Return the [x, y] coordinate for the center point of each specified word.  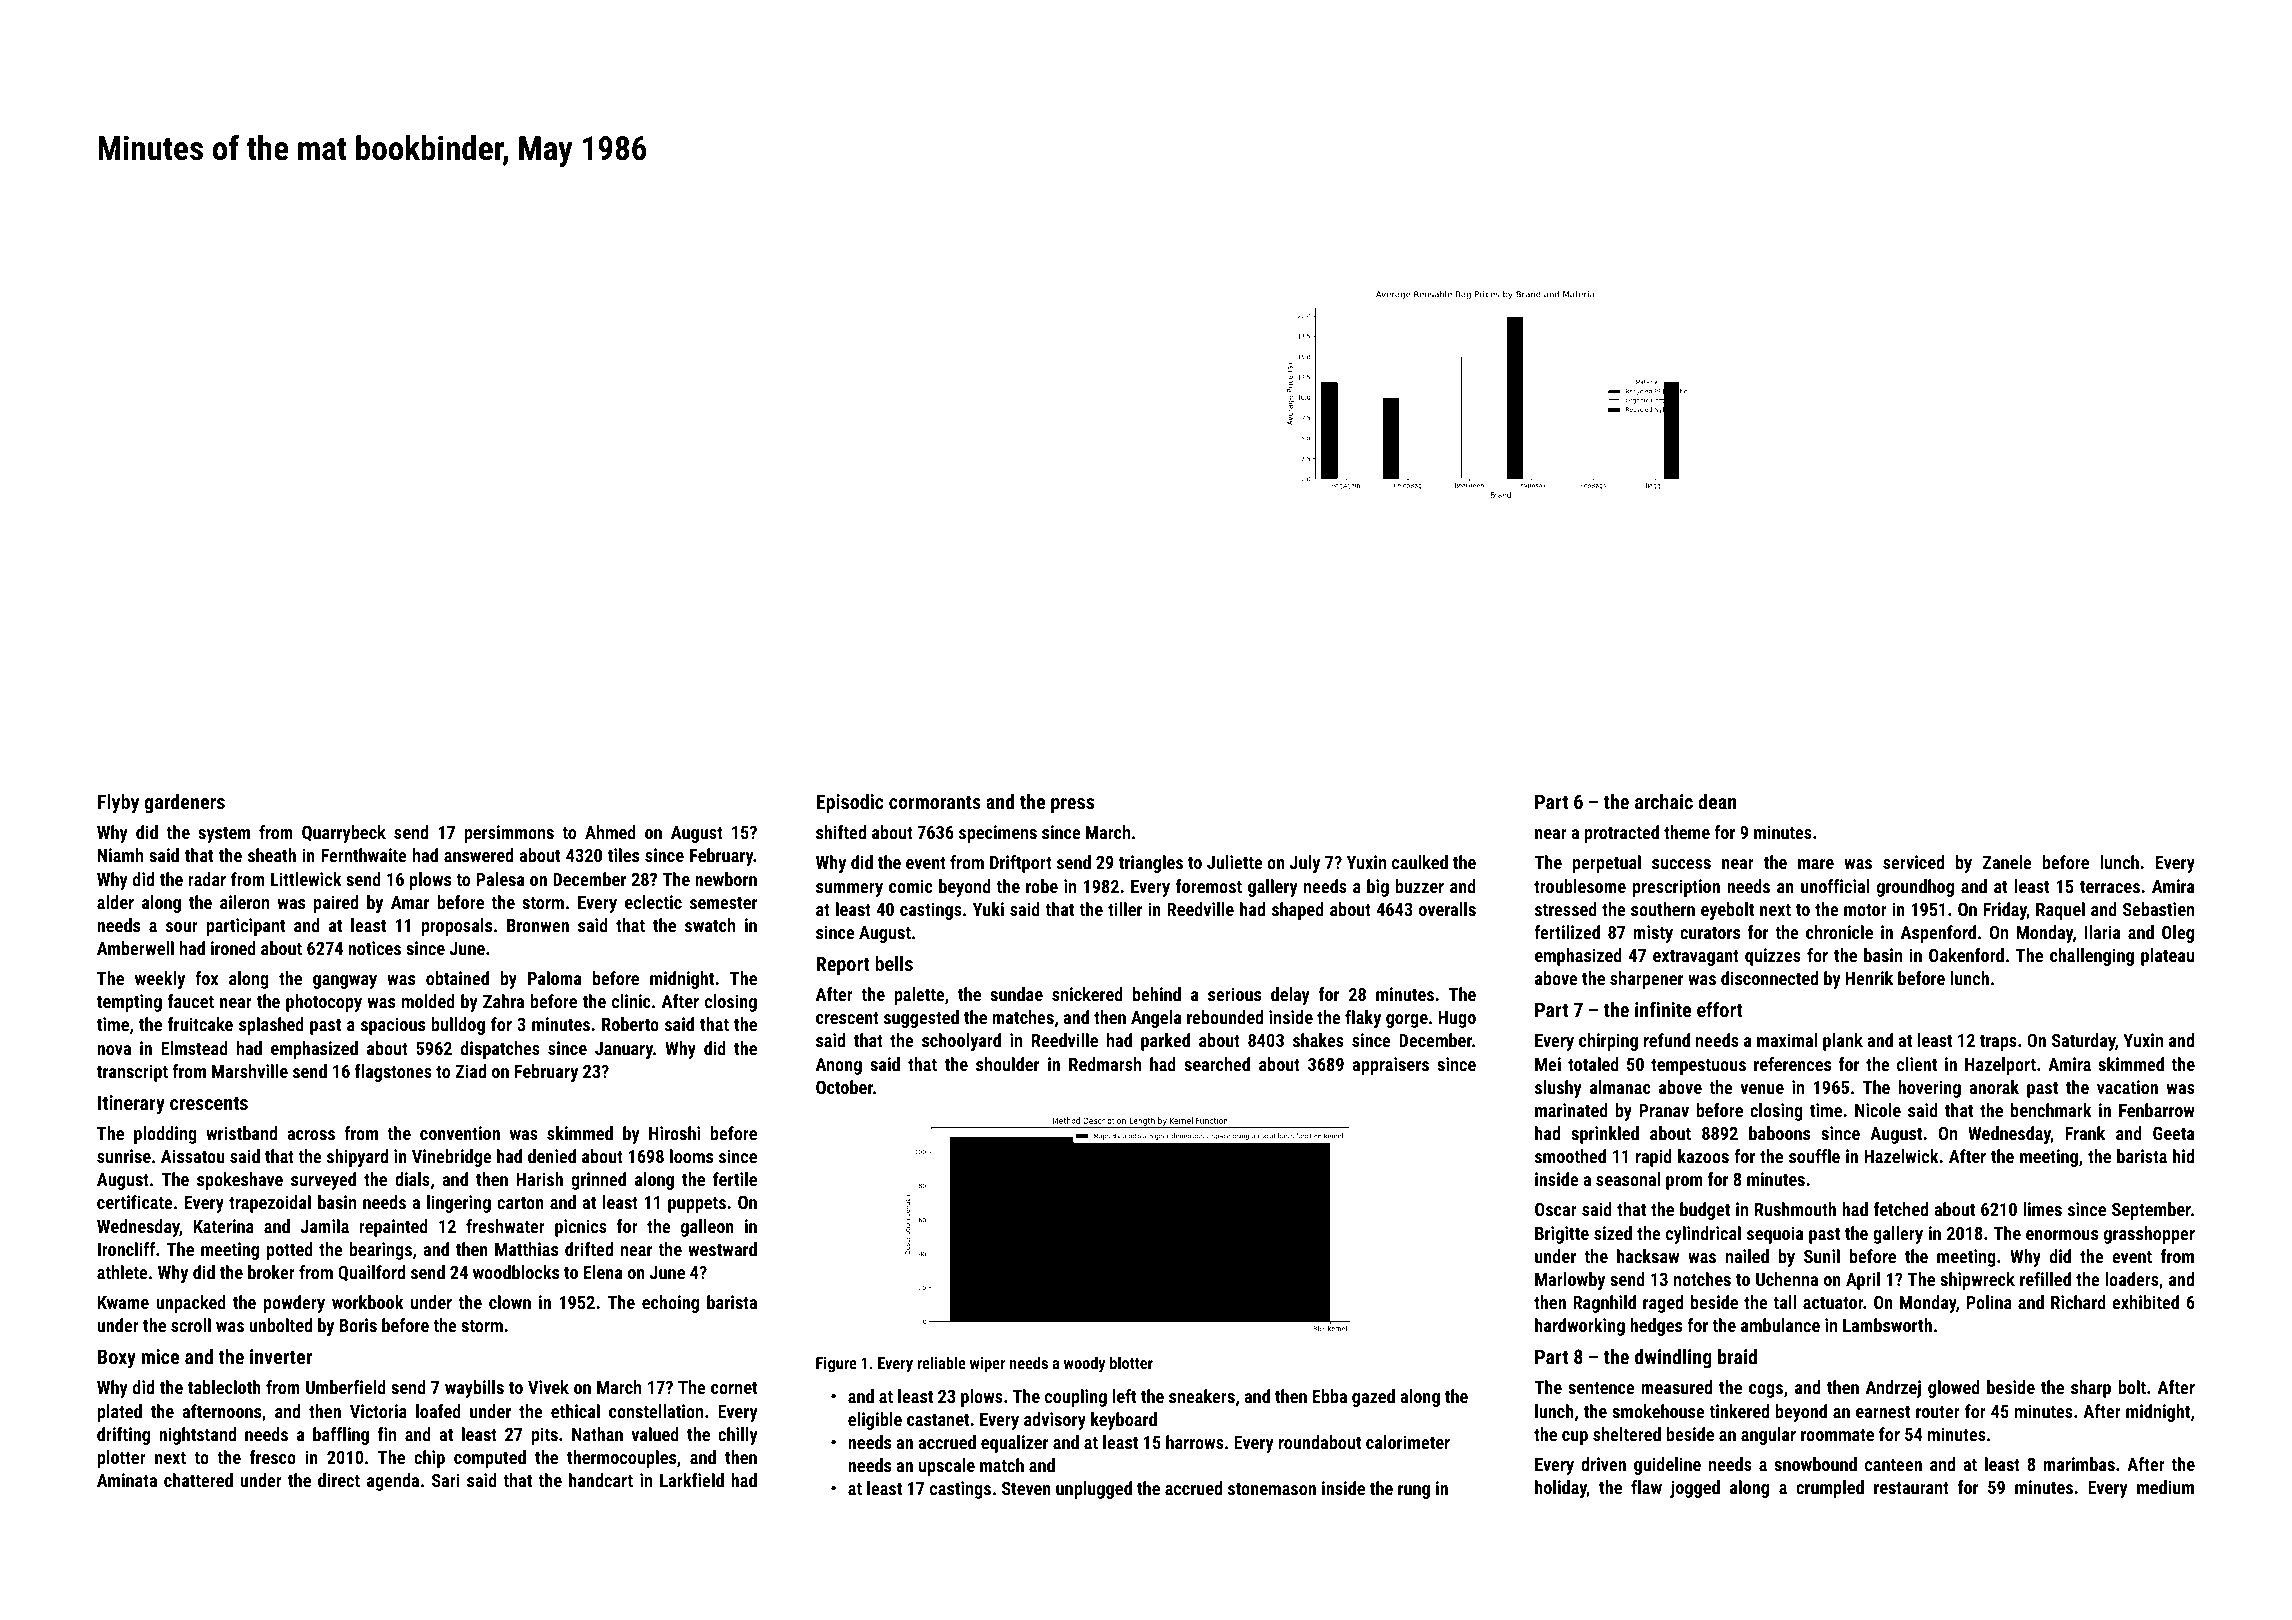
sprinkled [1605, 1135]
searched [1217, 1064]
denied [552, 1156]
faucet [191, 1001]
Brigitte [1562, 1235]
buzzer [1419, 886]
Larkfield [692, 1480]
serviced [1913, 862]
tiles [623, 855]
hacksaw [1648, 1256]
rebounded [1225, 1017]
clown [510, 1302]
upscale [947, 1467]
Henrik [1869, 978]
